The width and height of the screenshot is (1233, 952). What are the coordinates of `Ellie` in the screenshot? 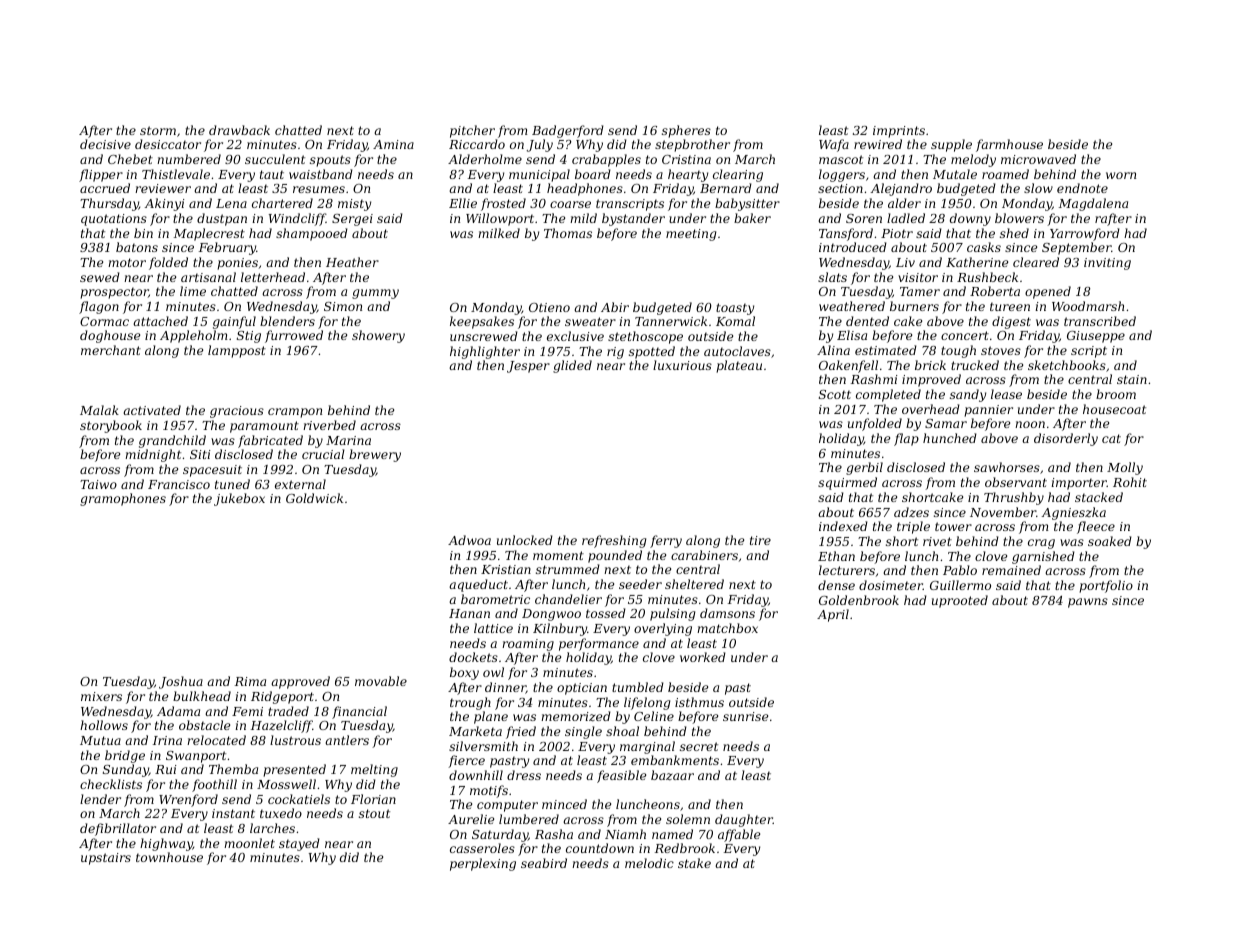 It's located at (463, 203).
